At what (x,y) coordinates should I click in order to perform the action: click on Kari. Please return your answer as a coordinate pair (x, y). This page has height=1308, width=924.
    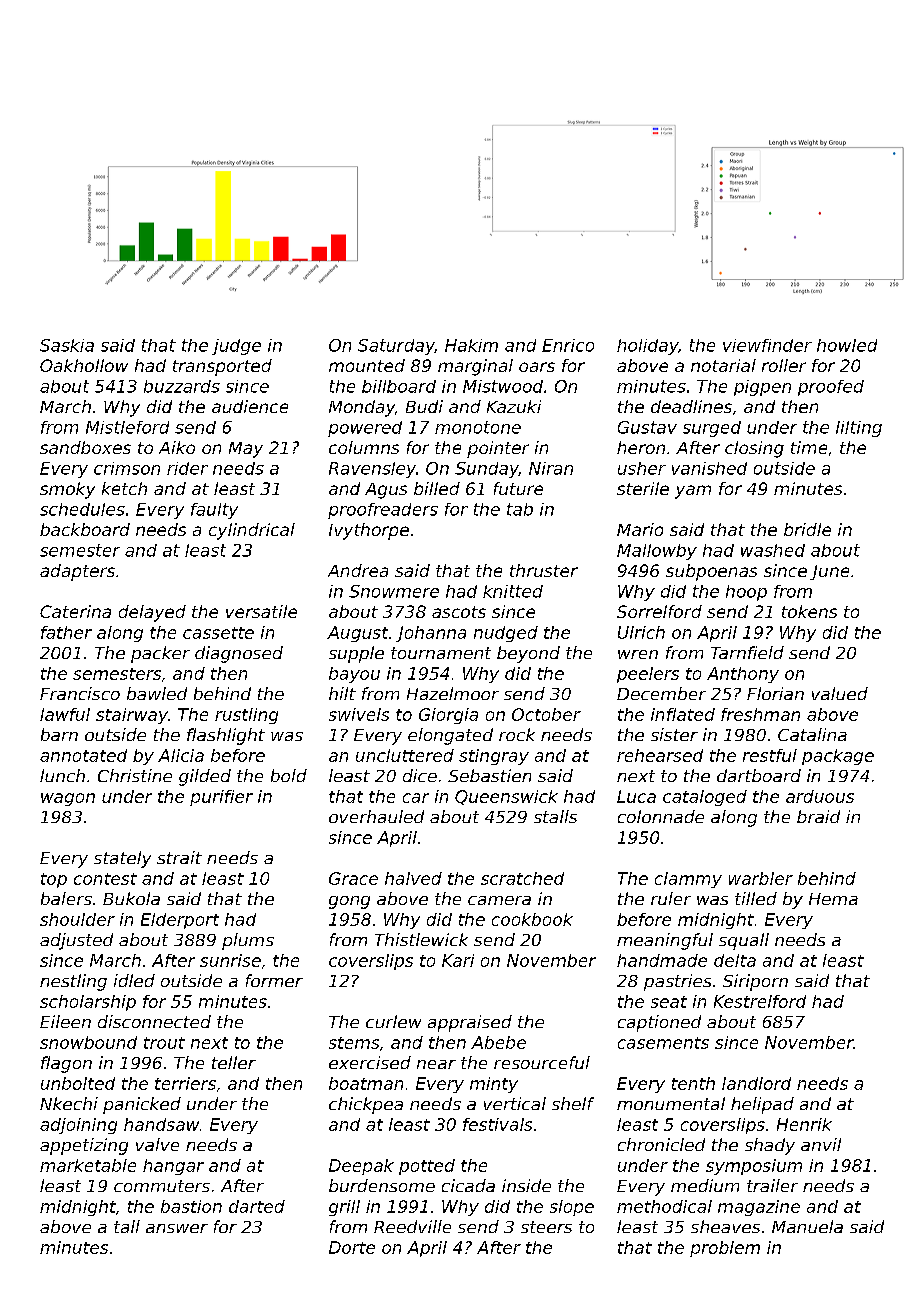
    Looking at the image, I should click on (458, 960).
